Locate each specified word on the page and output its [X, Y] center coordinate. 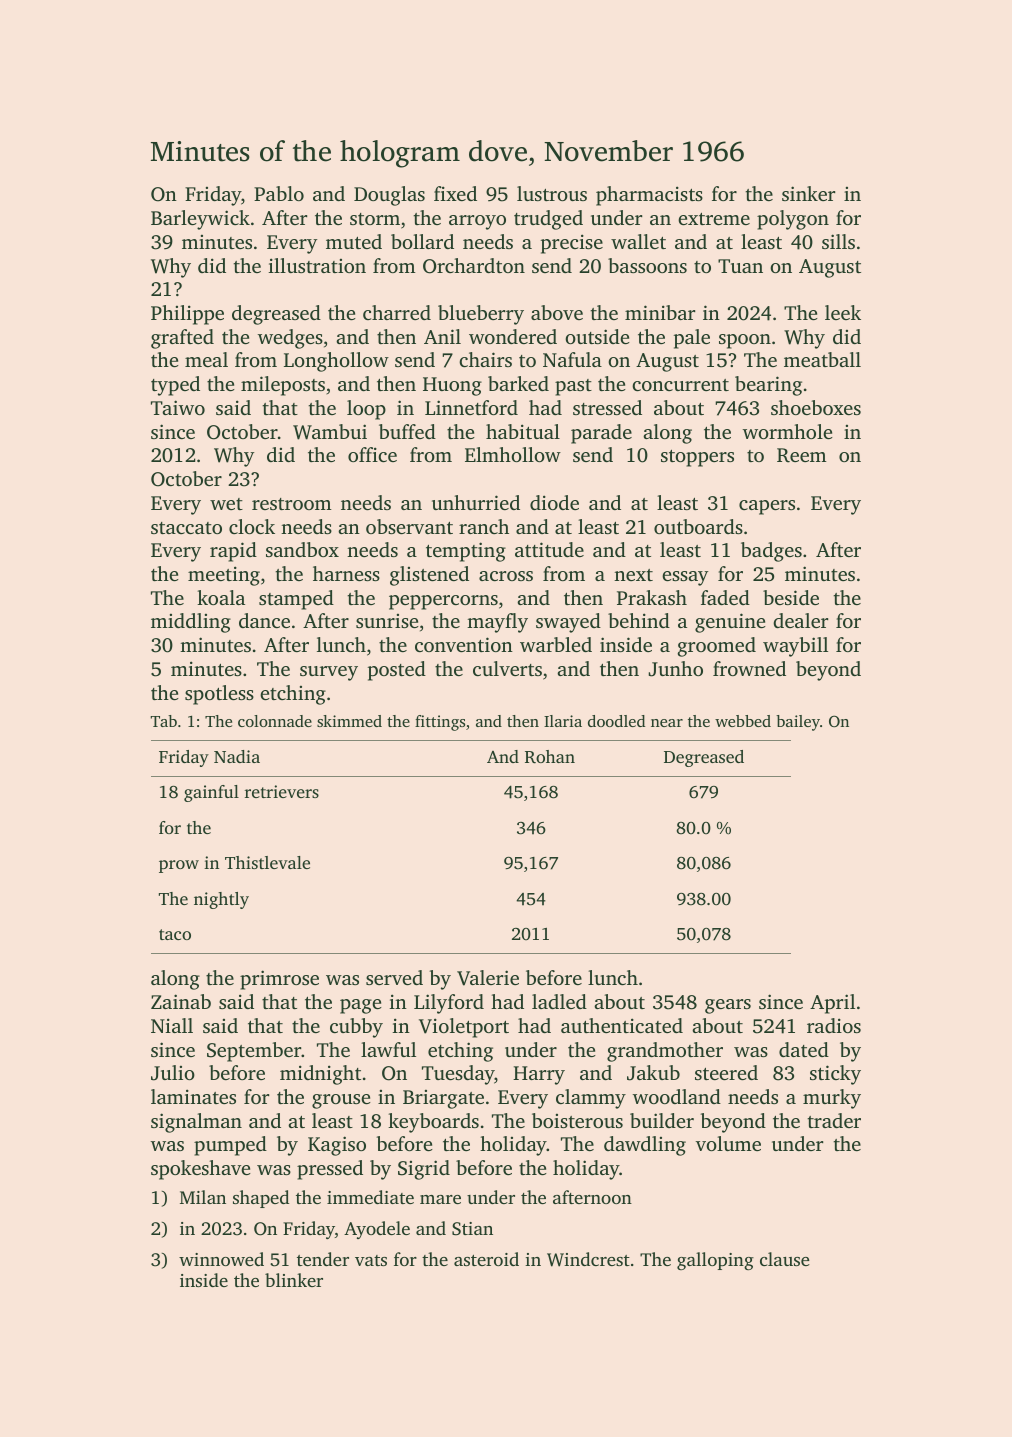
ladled [559, 1001]
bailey [798, 723]
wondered [513, 336]
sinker [808, 193]
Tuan [740, 266]
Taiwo [178, 407]
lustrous [552, 193]
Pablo [279, 193]
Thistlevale [267, 862]
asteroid [486, 1259]
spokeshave [201, 1170]
